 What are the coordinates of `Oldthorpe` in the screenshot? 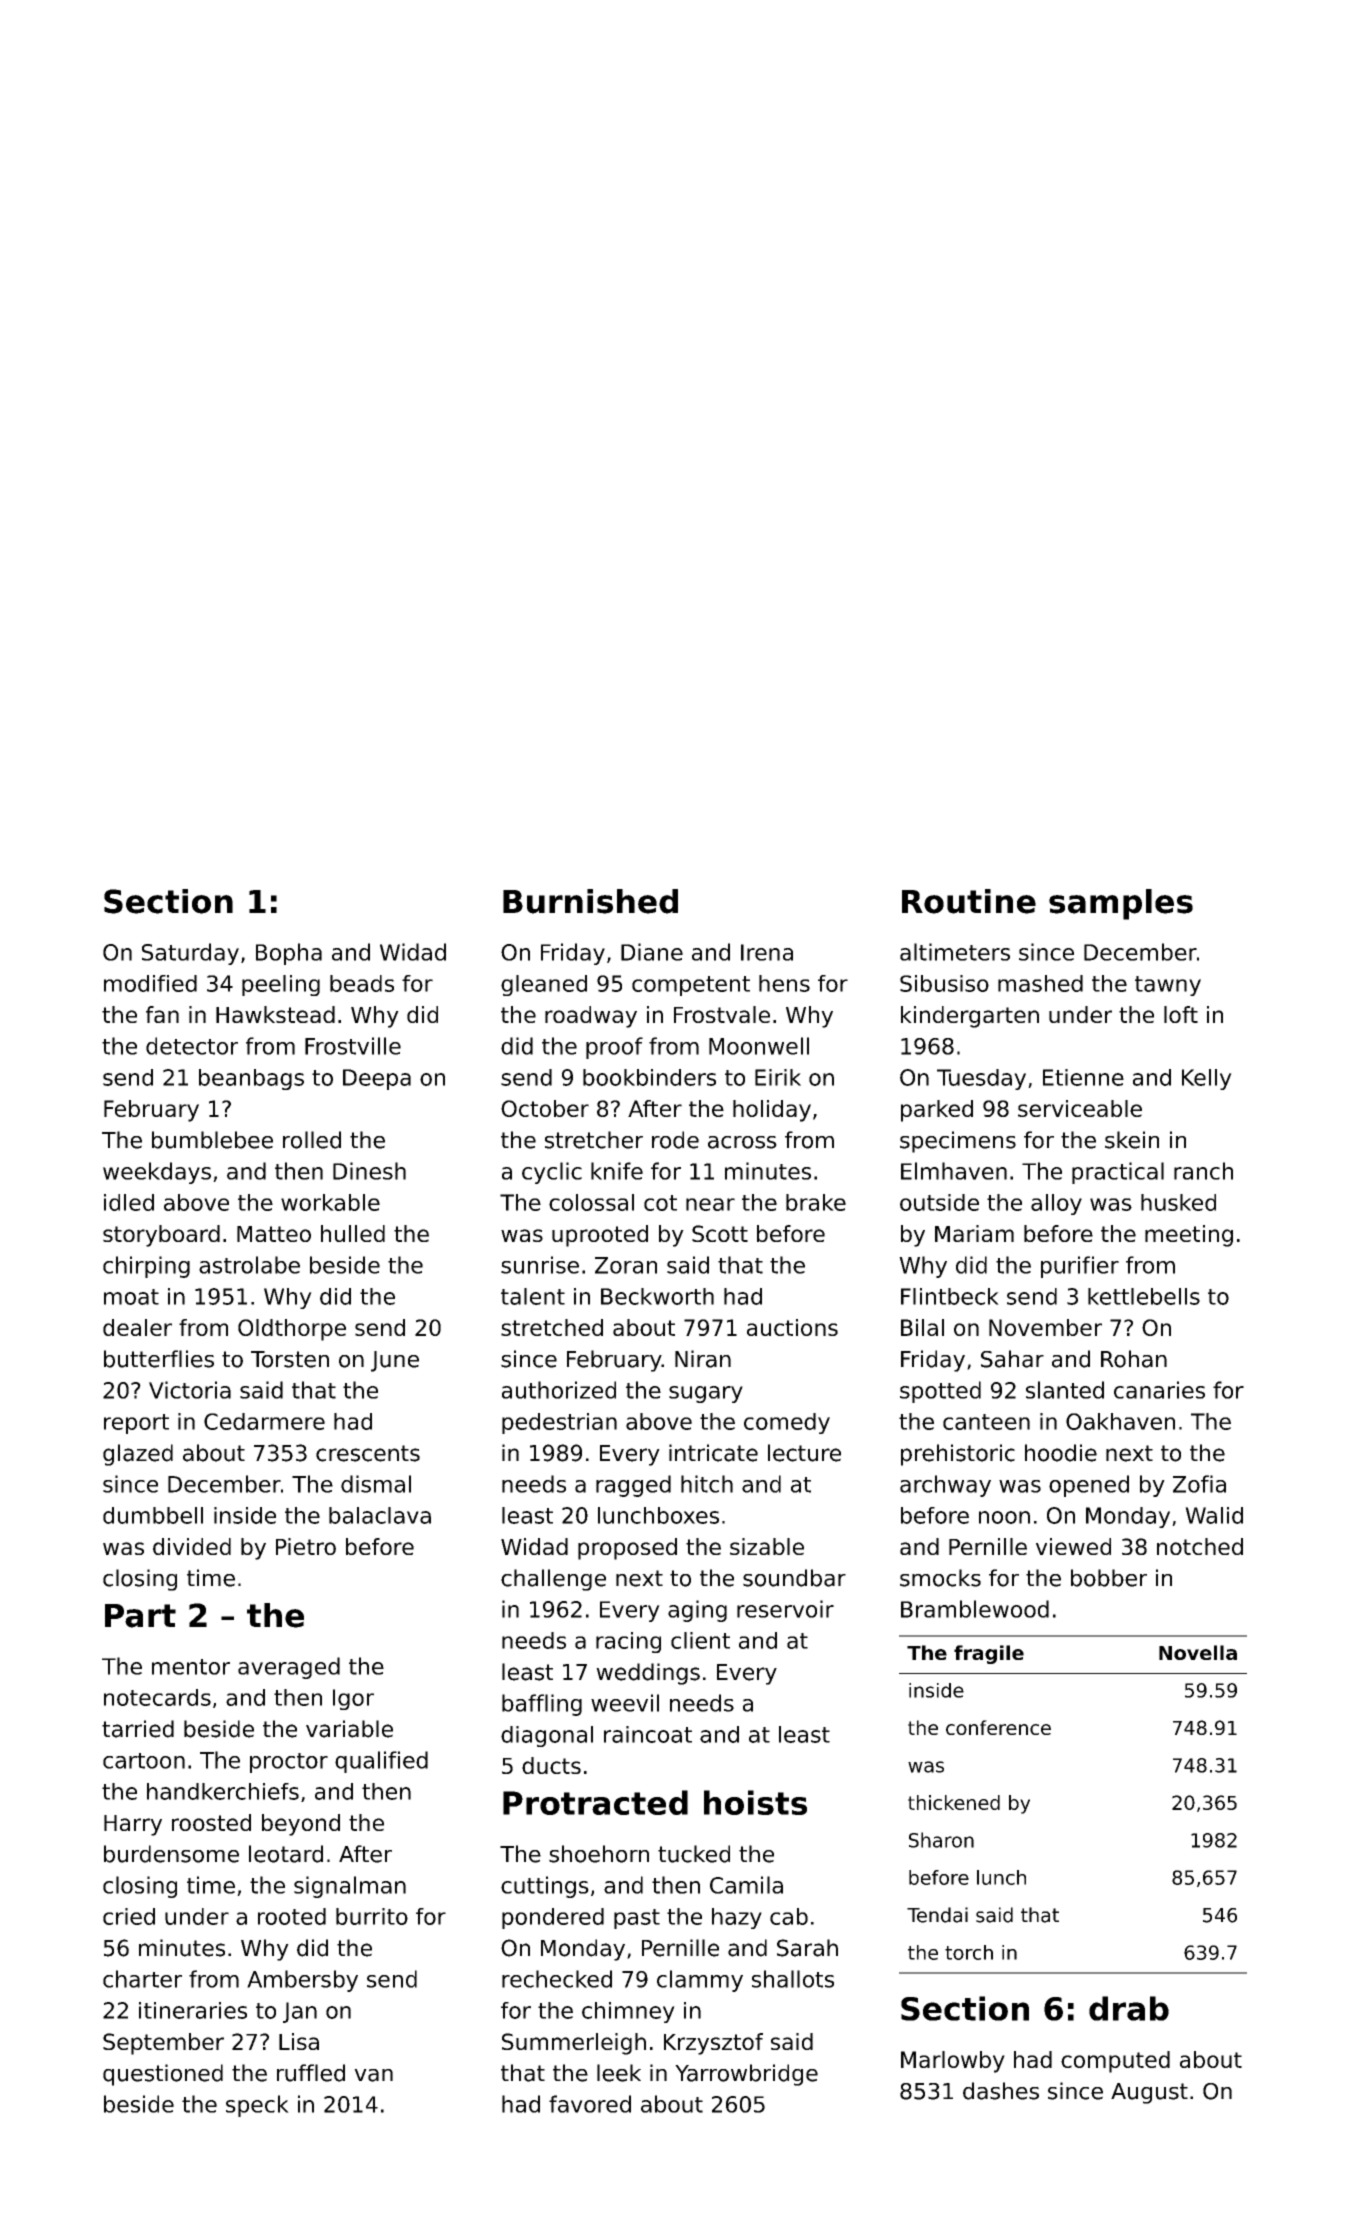 It's located at (292, 1330).
